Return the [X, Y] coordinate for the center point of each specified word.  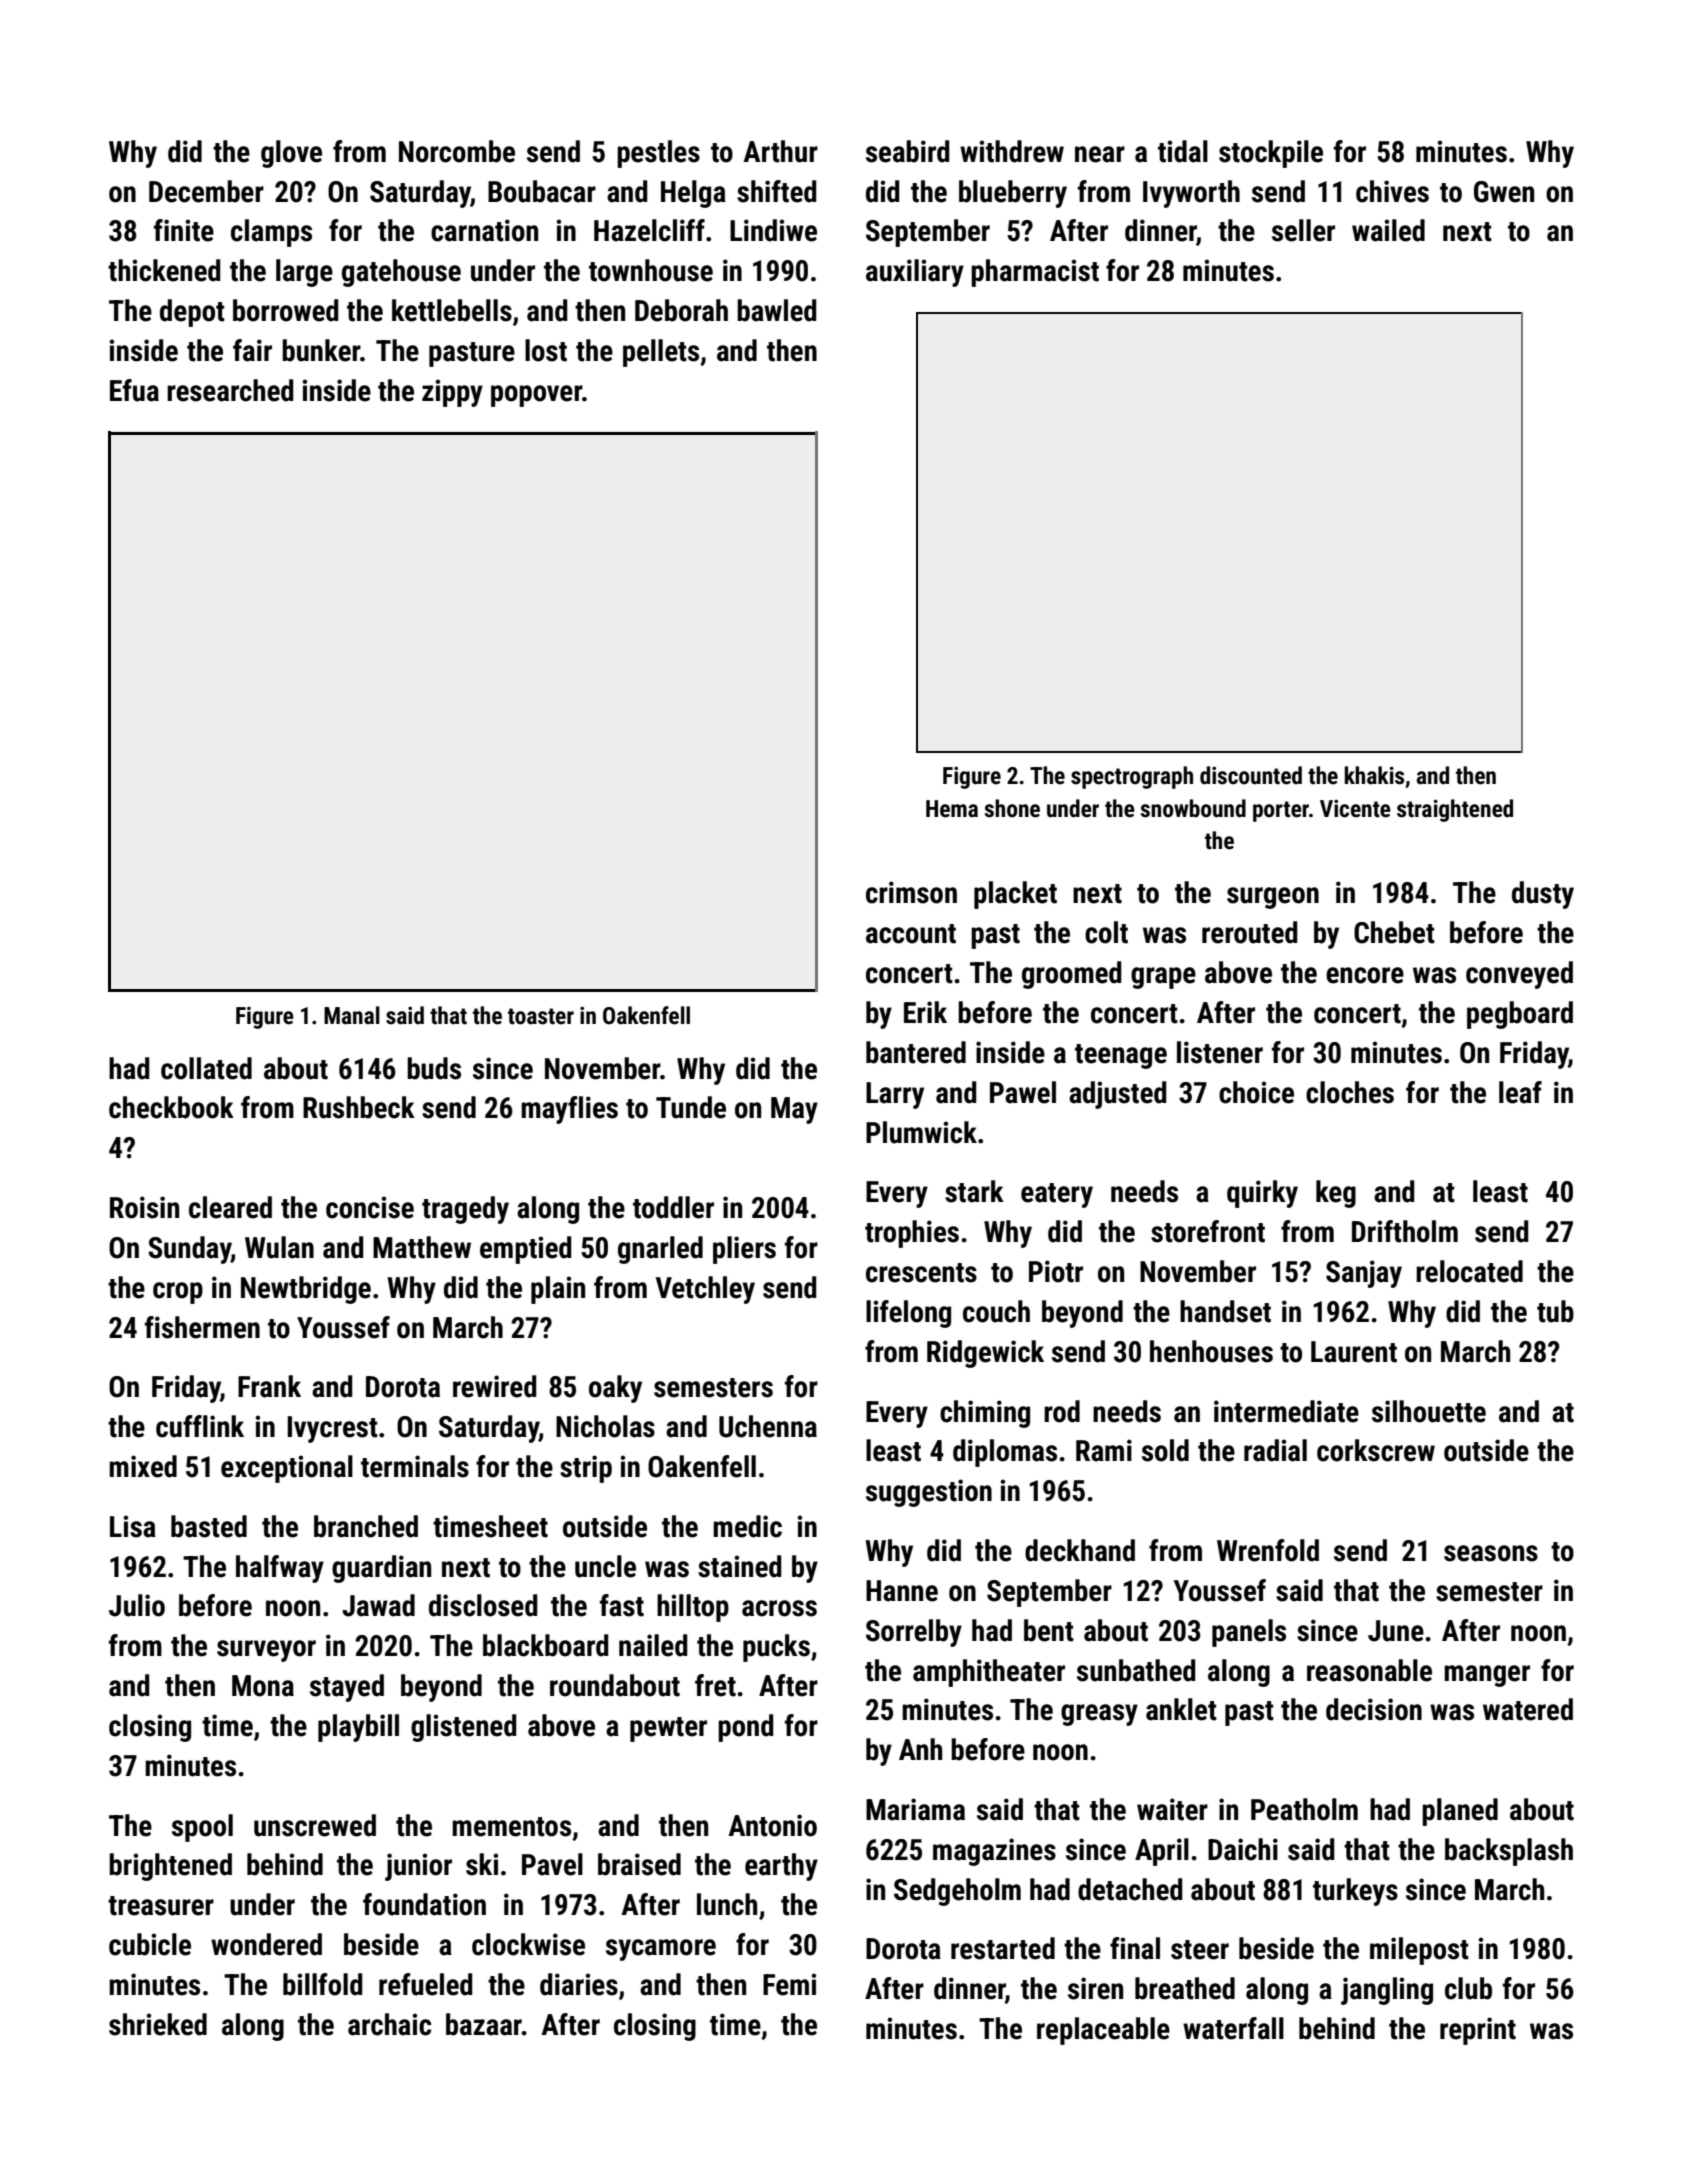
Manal [352, 1015]
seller [1303, 230]
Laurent [1354, 1352]
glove [291, 154]
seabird [907, 151]
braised [639, 1864]
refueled [425, 1984]
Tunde [691, 1107]
